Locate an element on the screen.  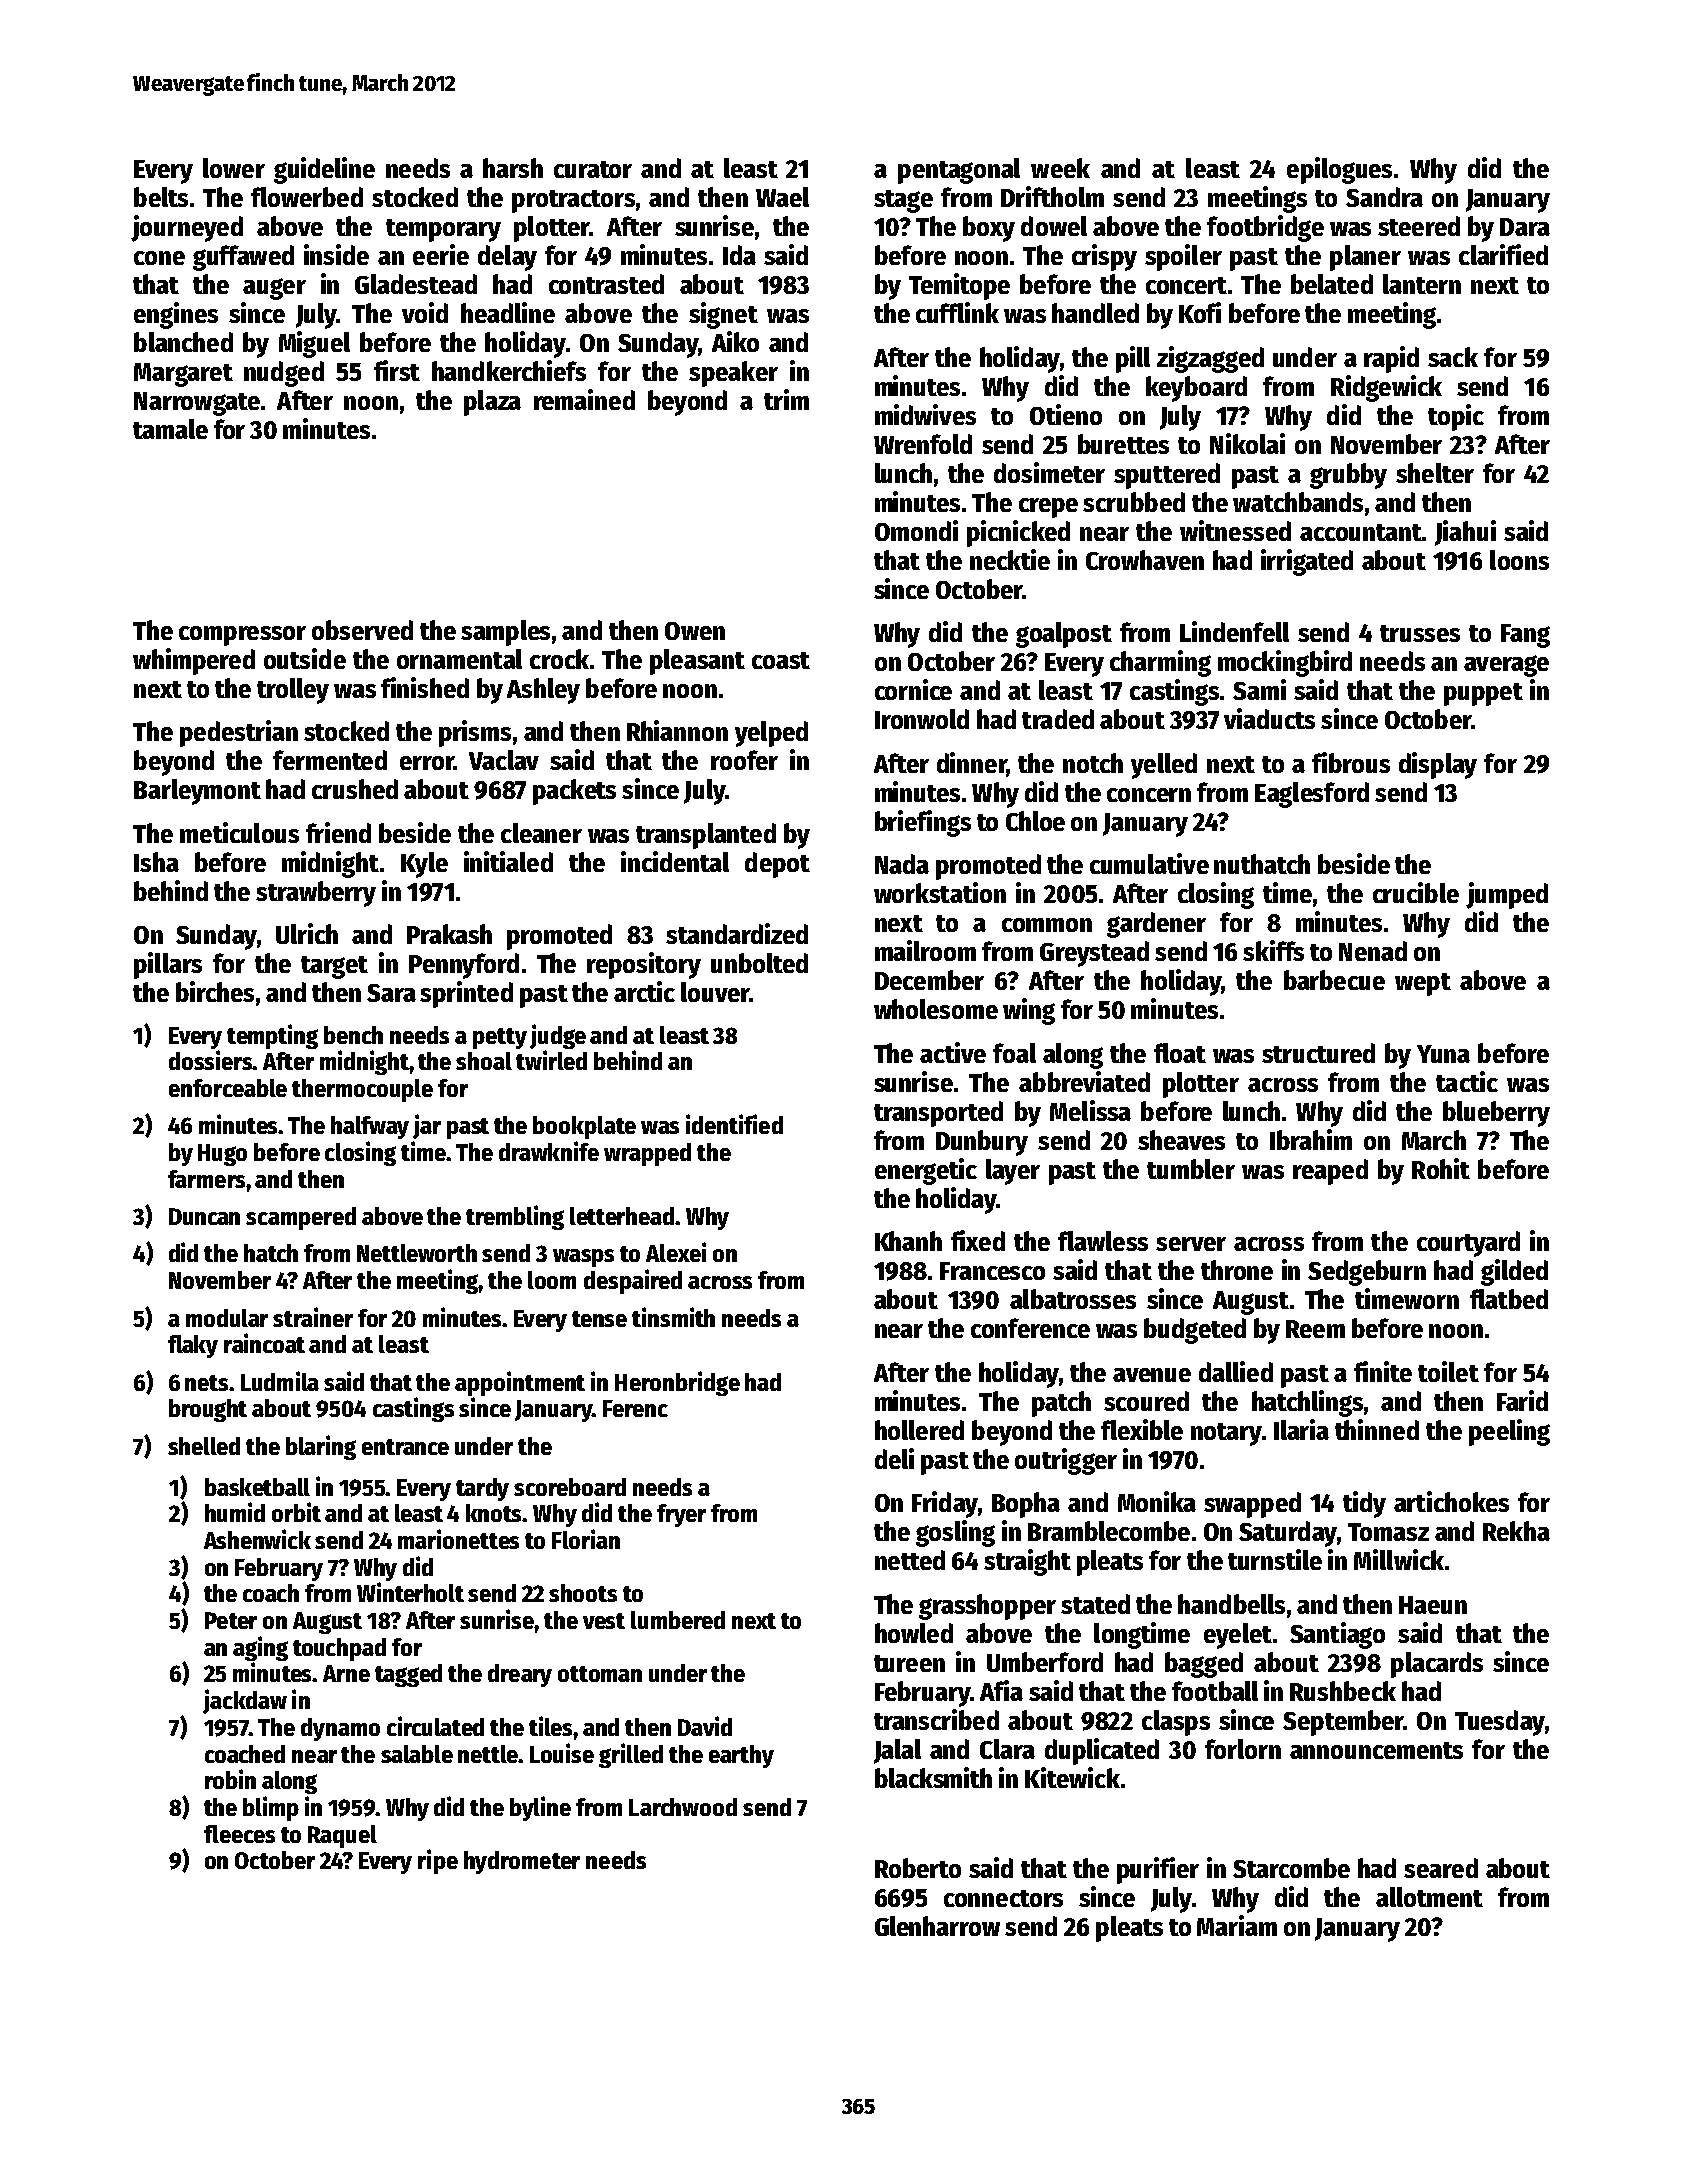
nudged is located at coordinates (284, 374).
